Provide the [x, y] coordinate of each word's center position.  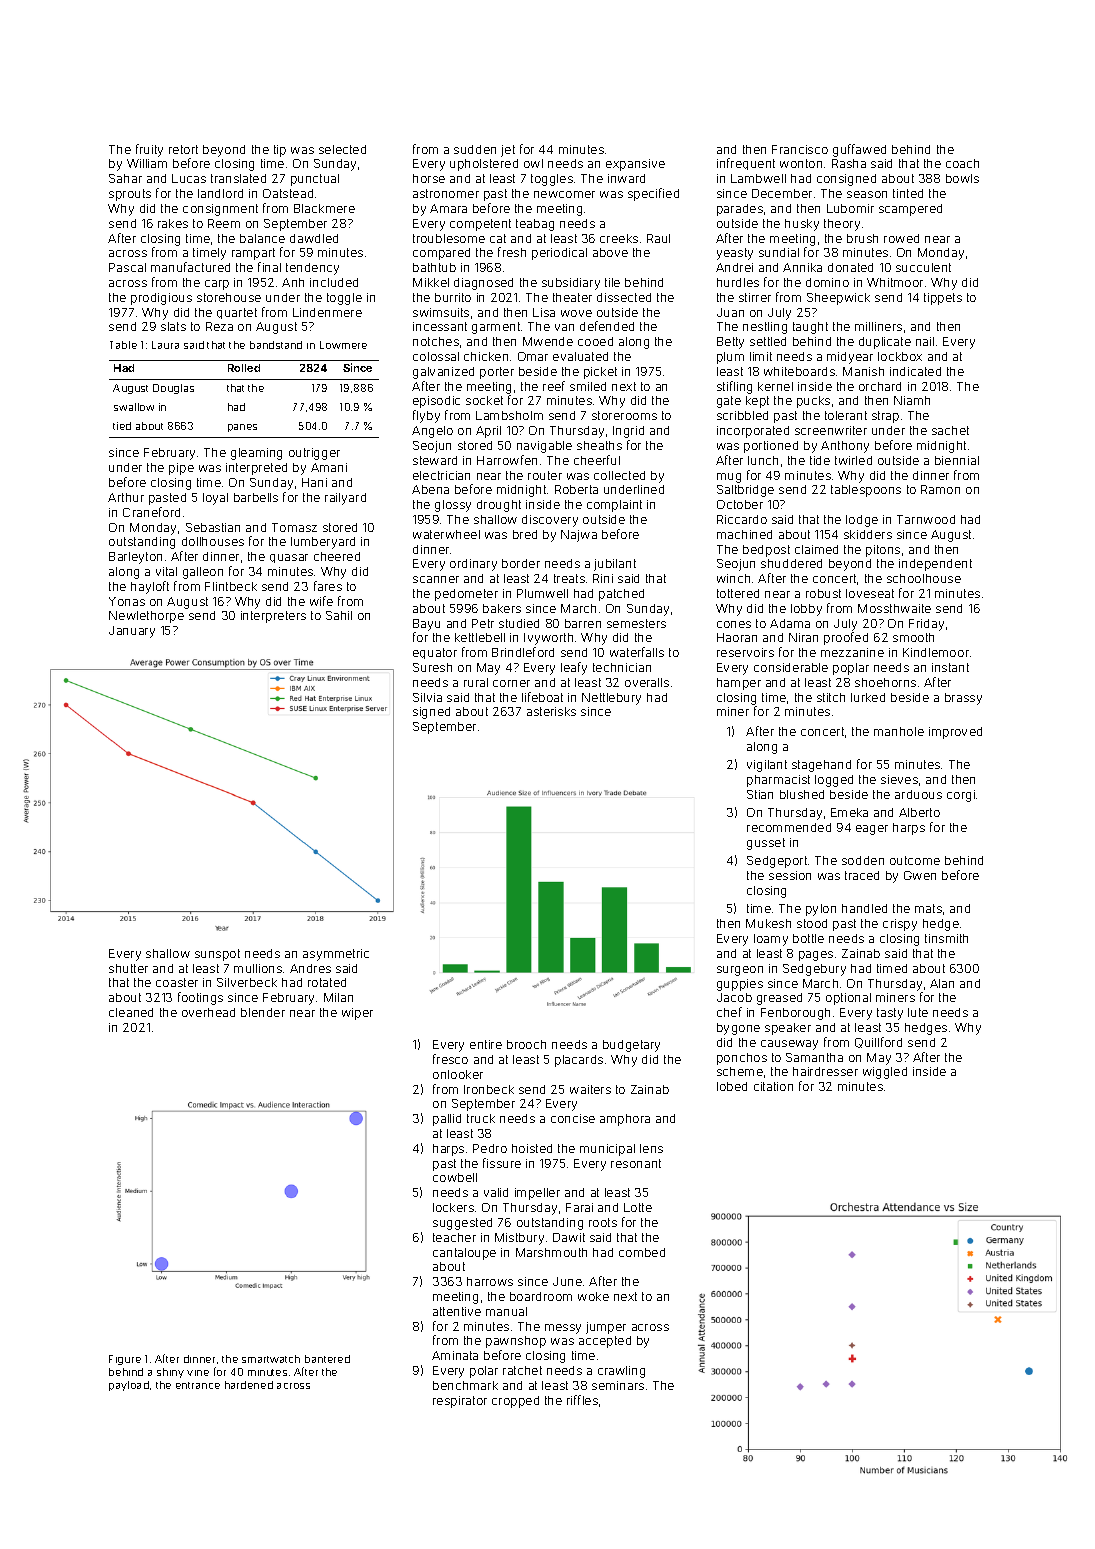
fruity [149, 150]
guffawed [859, 150]
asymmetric [336, 955]
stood [812, 923]
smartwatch [271, 1359]
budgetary [631, 1046]
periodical [559, 254]
